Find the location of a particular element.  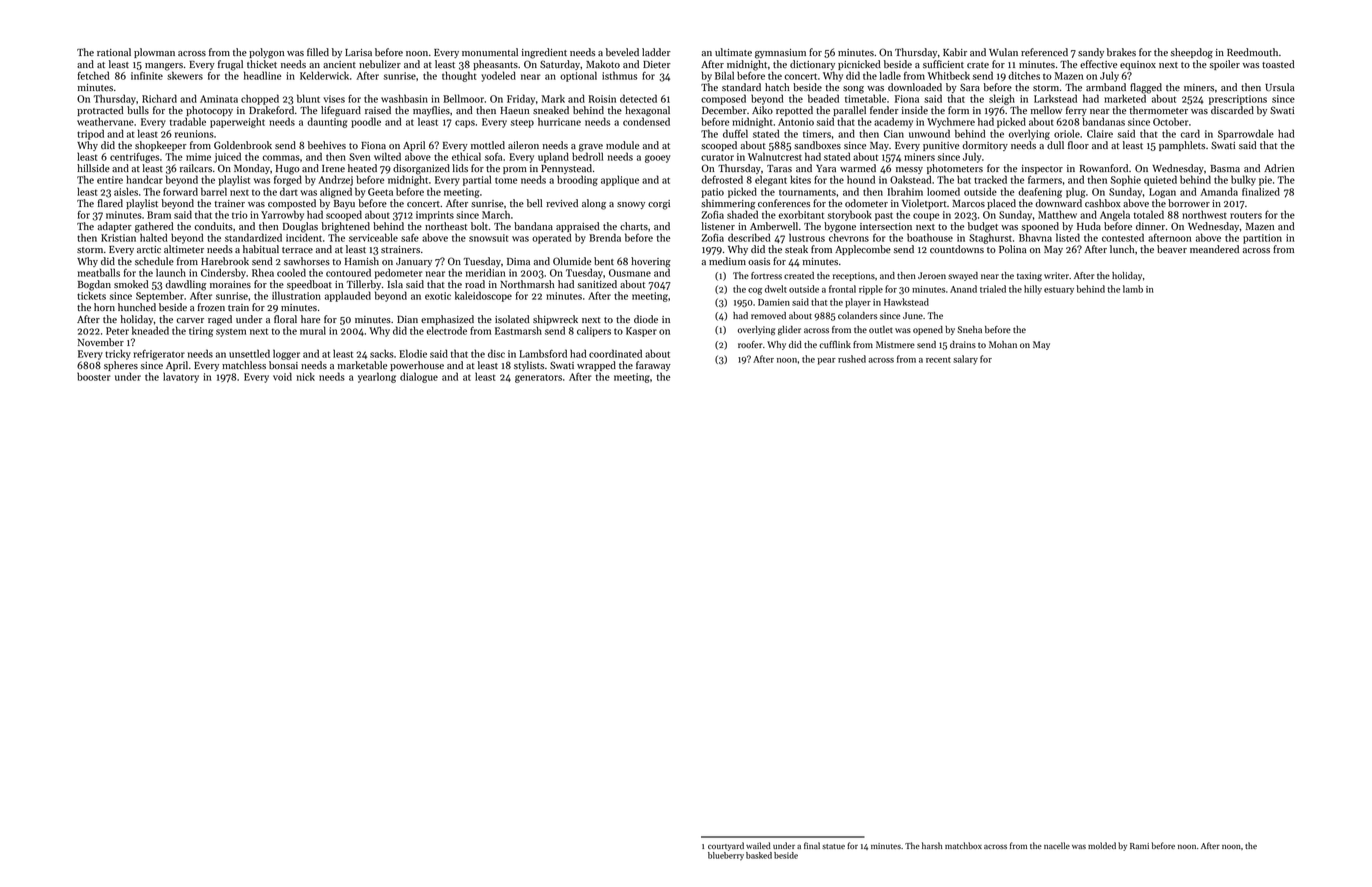

brakes is located at coordinates (1121, 52).
